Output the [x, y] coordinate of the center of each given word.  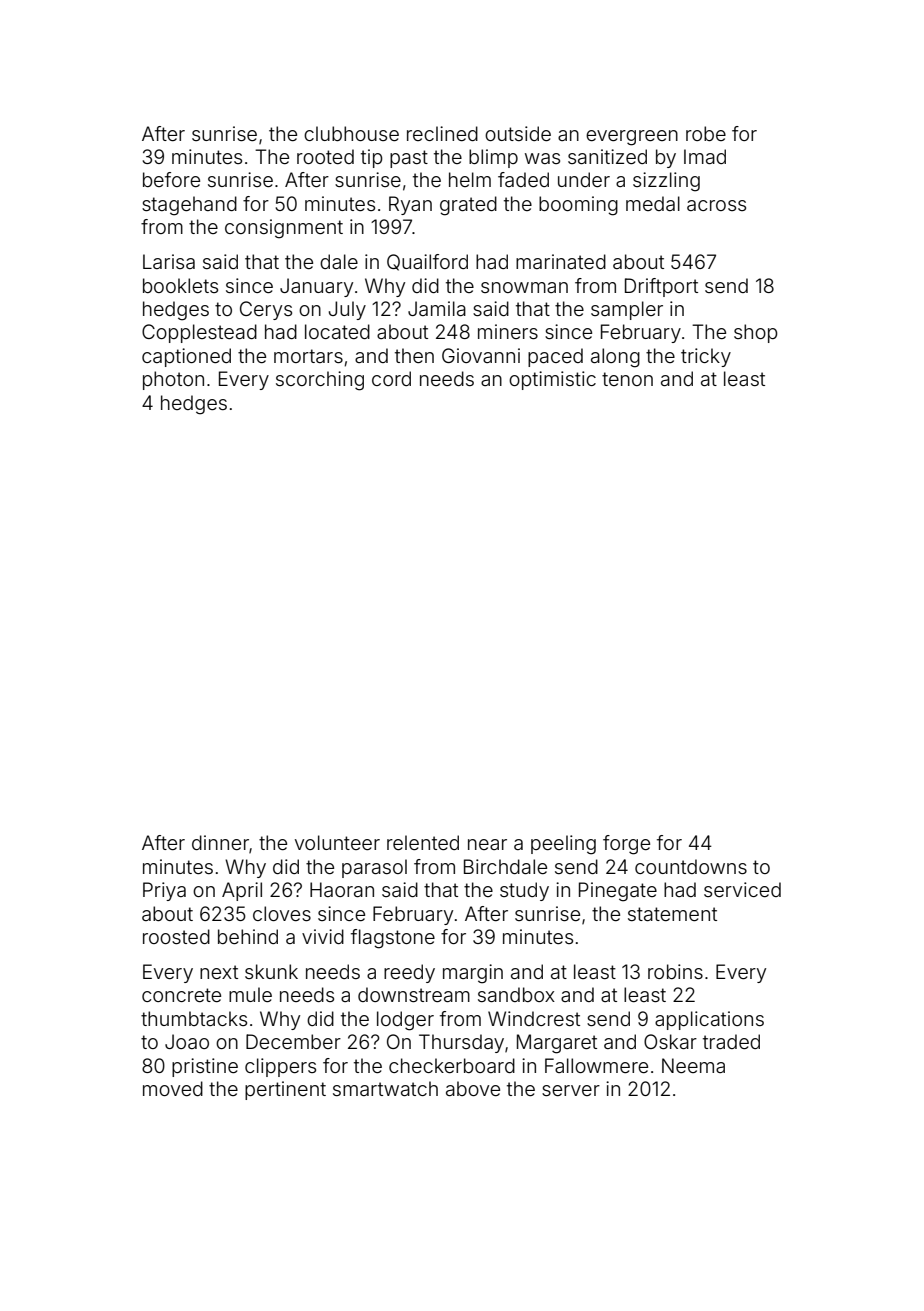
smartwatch [385, 1088]
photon [173, 380]
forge [626, 845]
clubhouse [351, 133]
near [487, 844]
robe [706, 133]
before [171, 179]
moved [173, 1088]
